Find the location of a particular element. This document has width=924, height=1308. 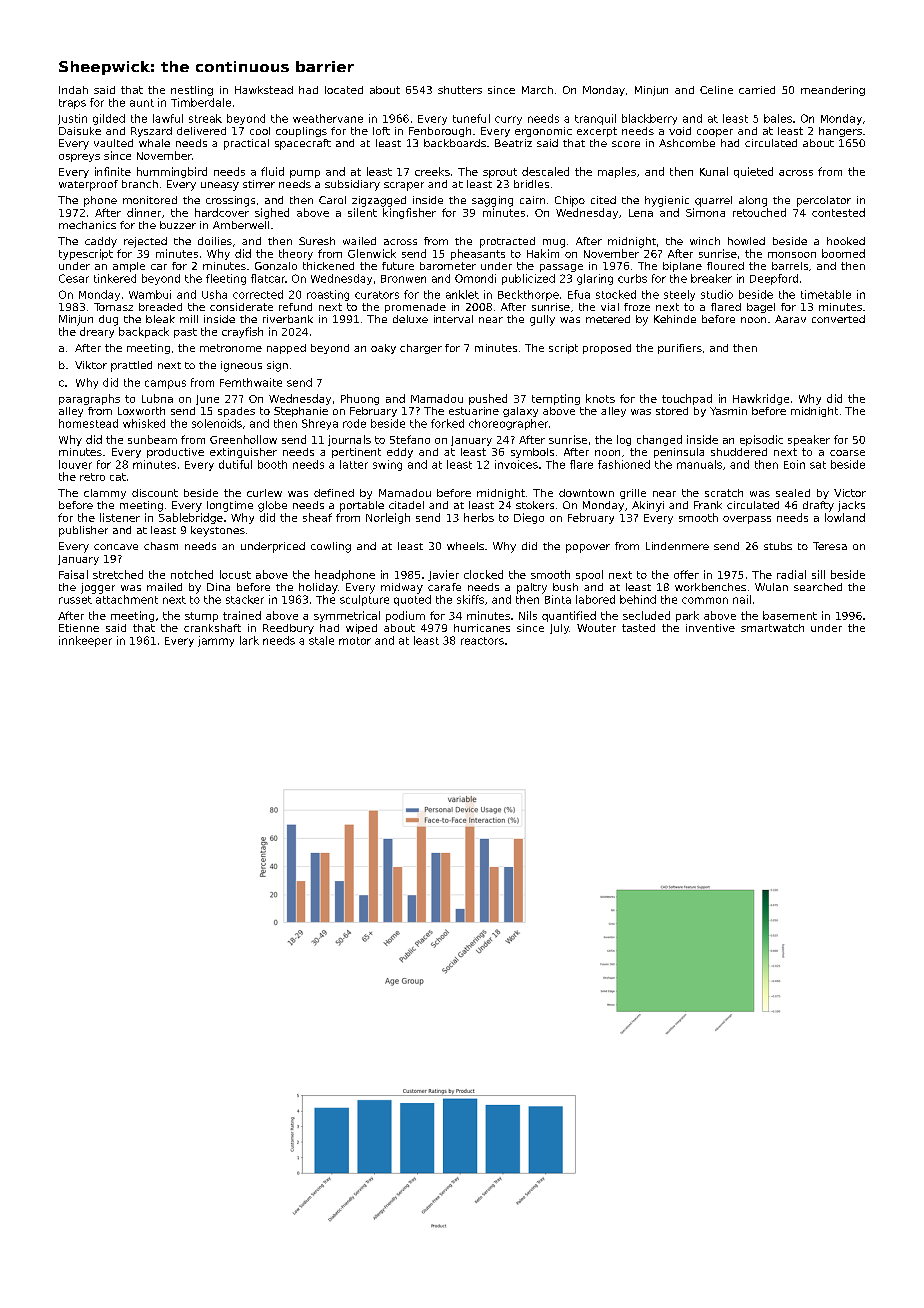

jammy is located at coordinates (216, 641).
